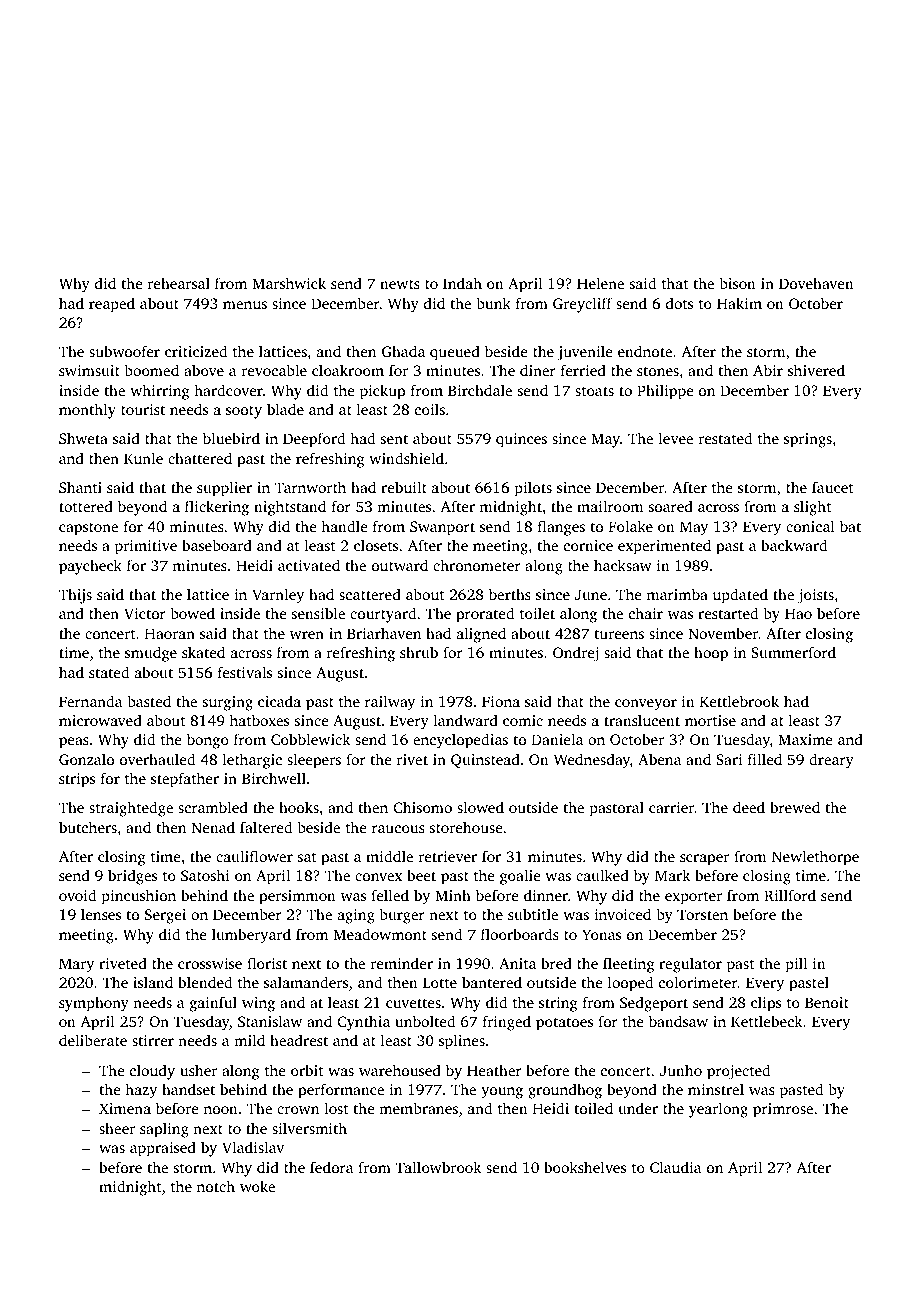 The height and width of the page is (1308, 924). Describe the element at coordinates (378, 877) in the page. I see `convex` at that location.
